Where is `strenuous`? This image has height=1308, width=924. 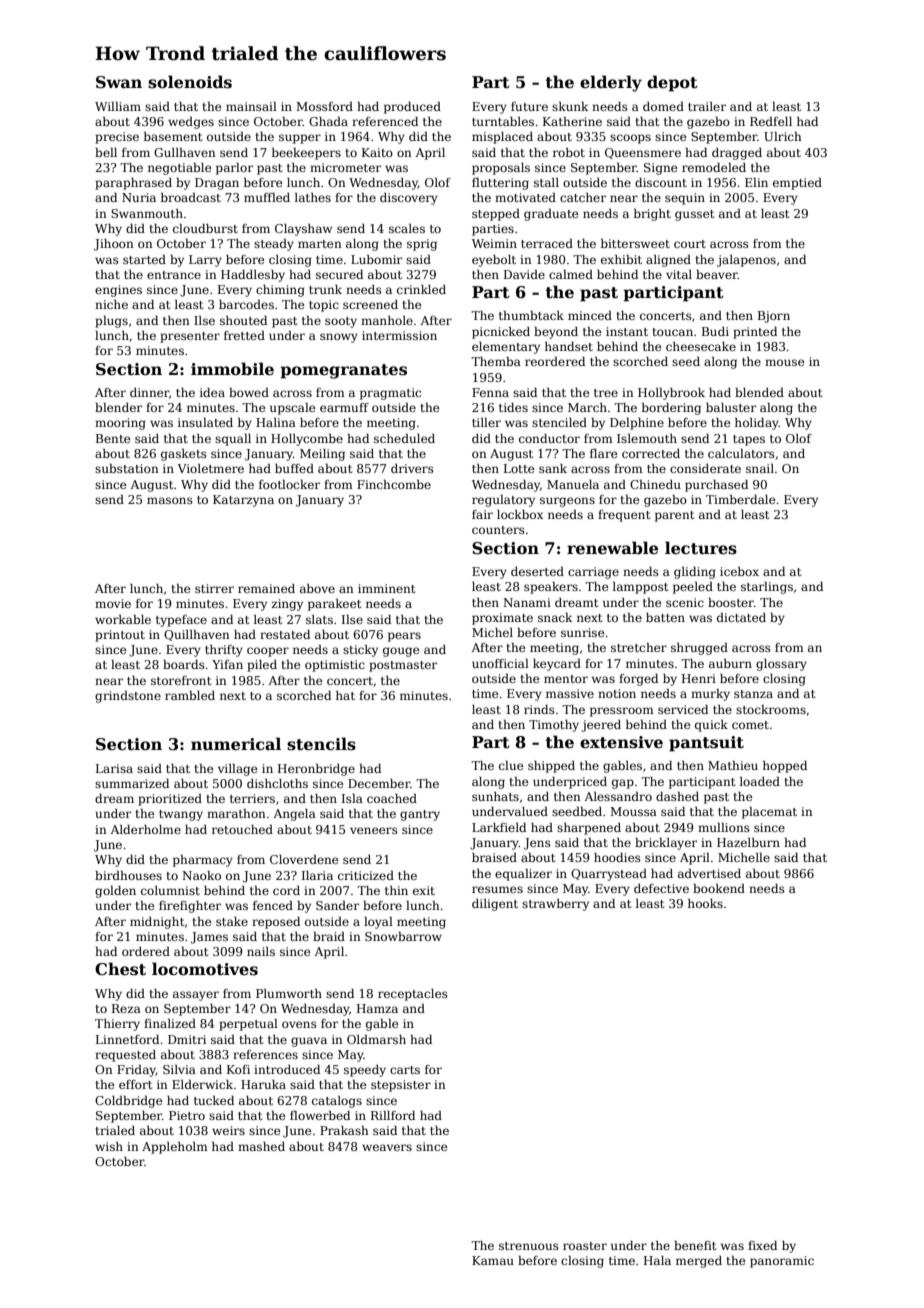
strenuous is located at coordinates (529, 1246).
